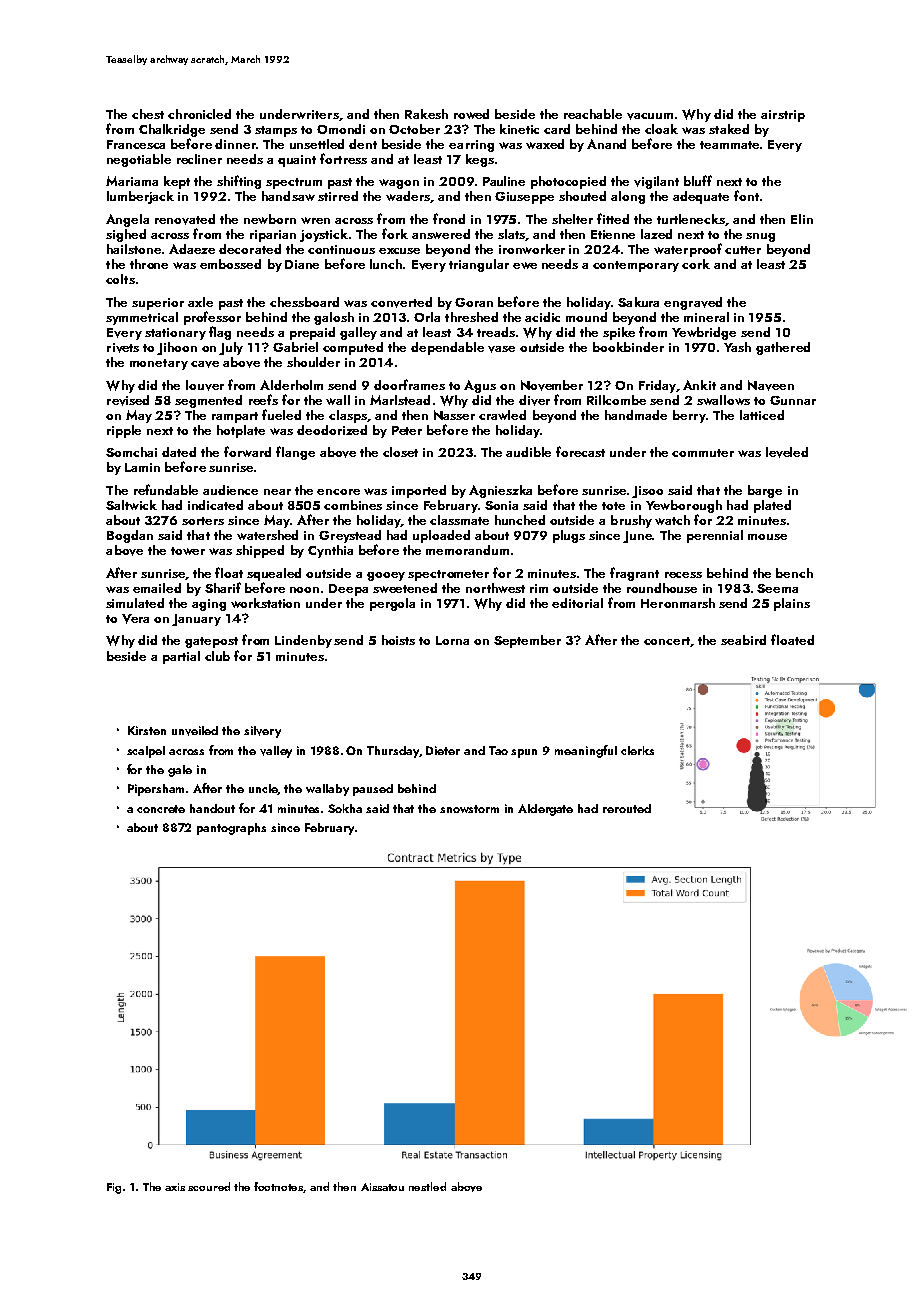 This document has height=1308, width=924. What do you see at coordinates (627, 808) in the document?
I see `rerouted` at bounding box center [627, 808].
